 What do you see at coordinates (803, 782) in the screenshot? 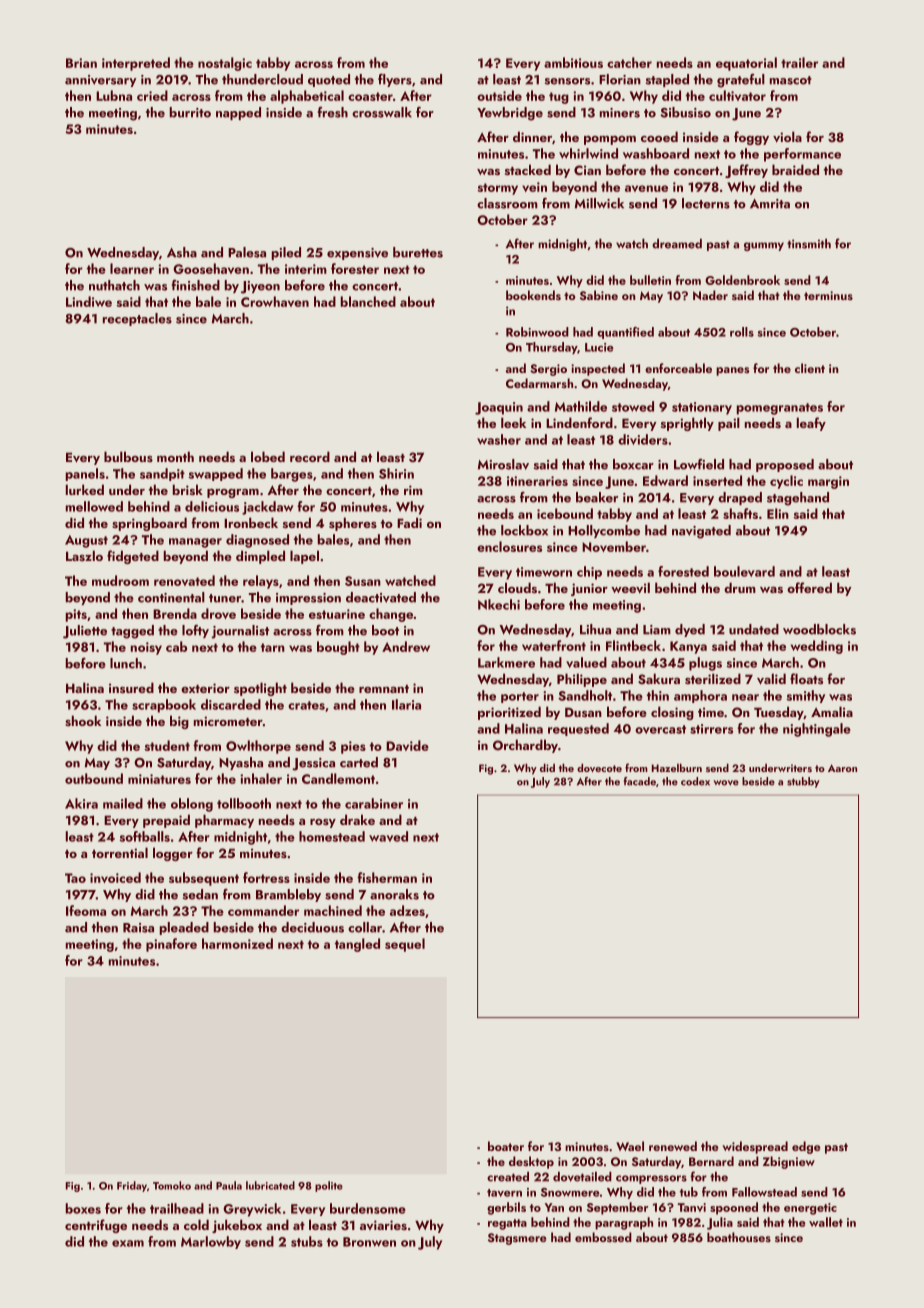
I see `stubby` at bounding box center [803, 782].
